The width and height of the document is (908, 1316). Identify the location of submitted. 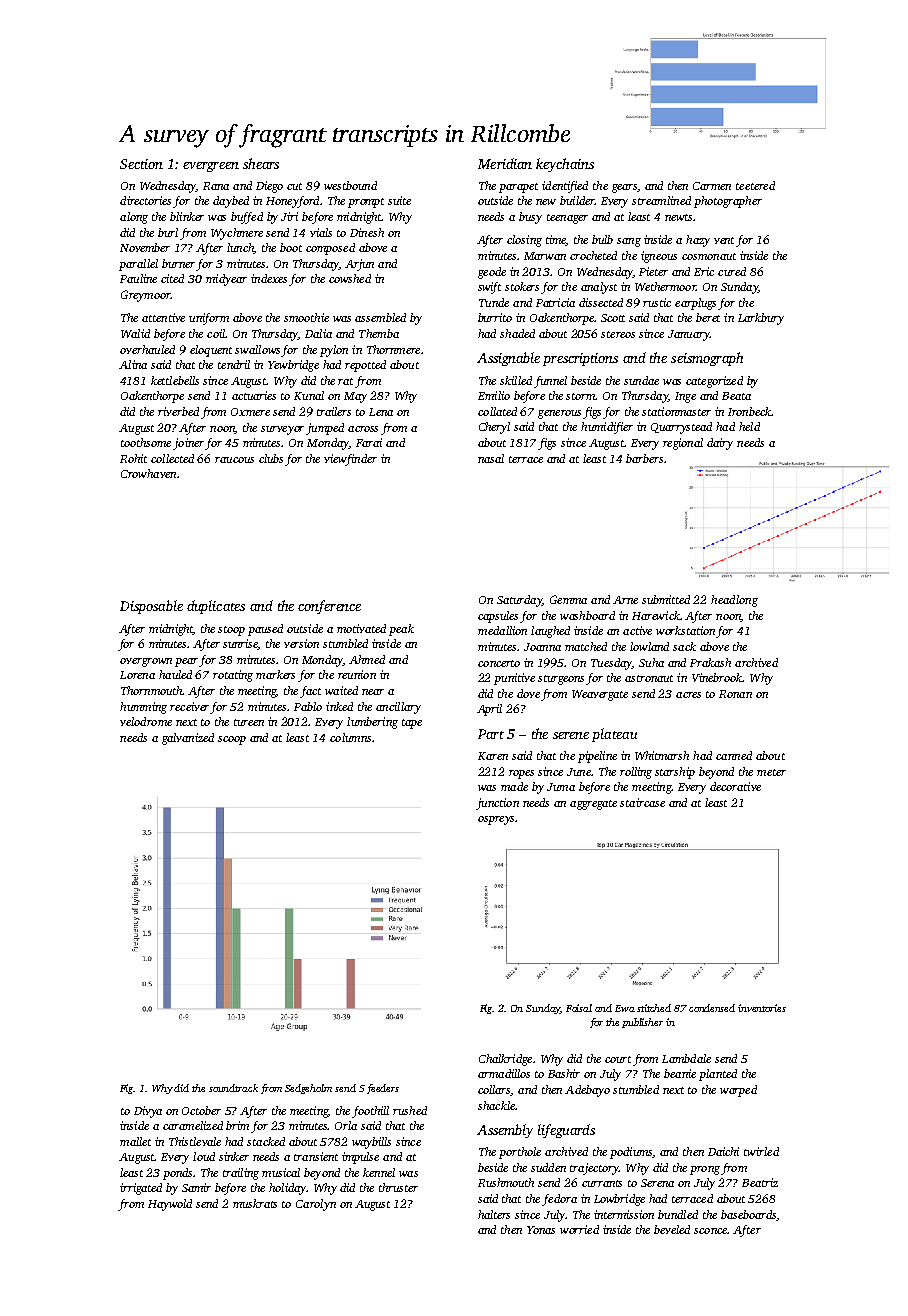
(666, 599).
